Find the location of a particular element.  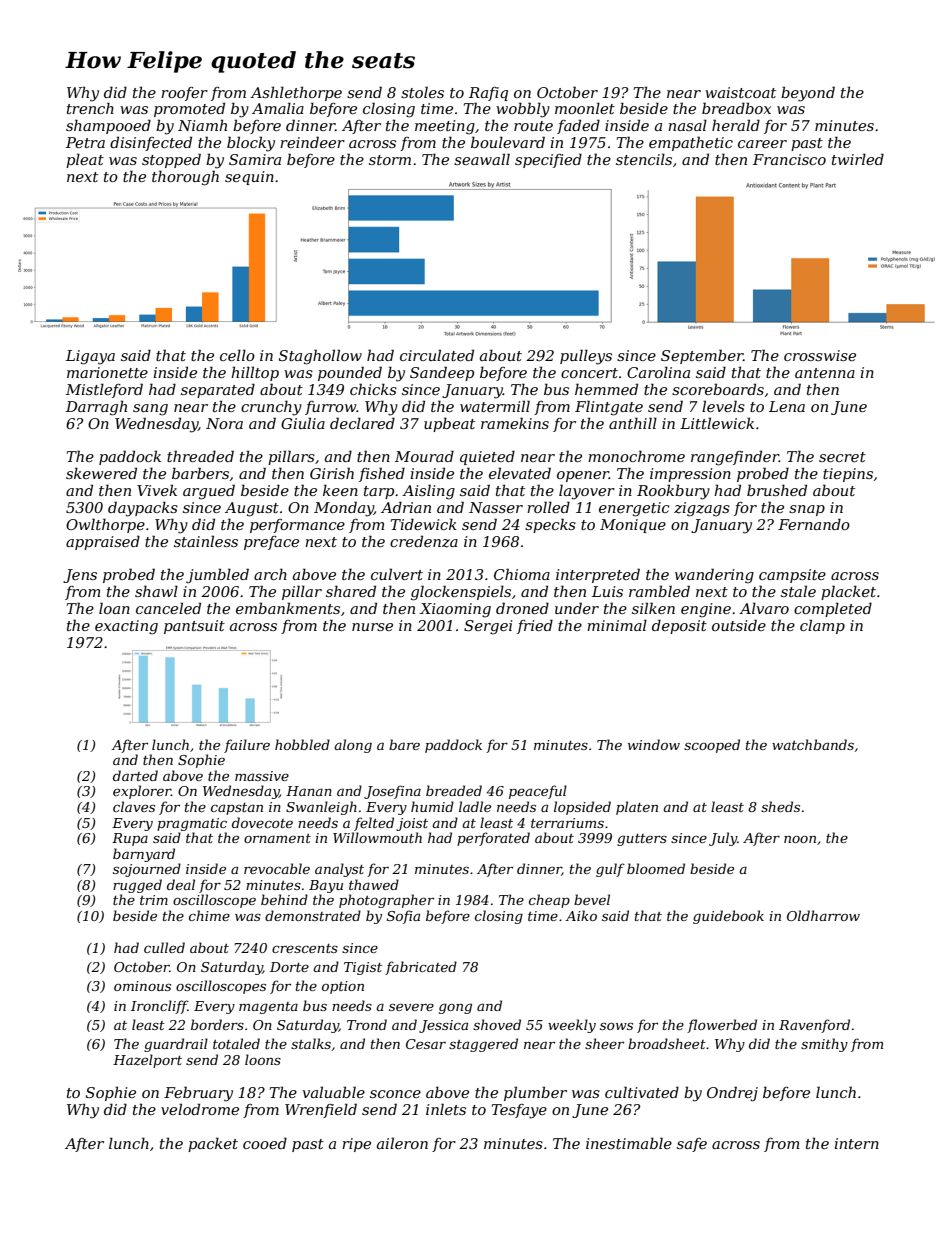

wandering is located at coordinates (714, 576).
